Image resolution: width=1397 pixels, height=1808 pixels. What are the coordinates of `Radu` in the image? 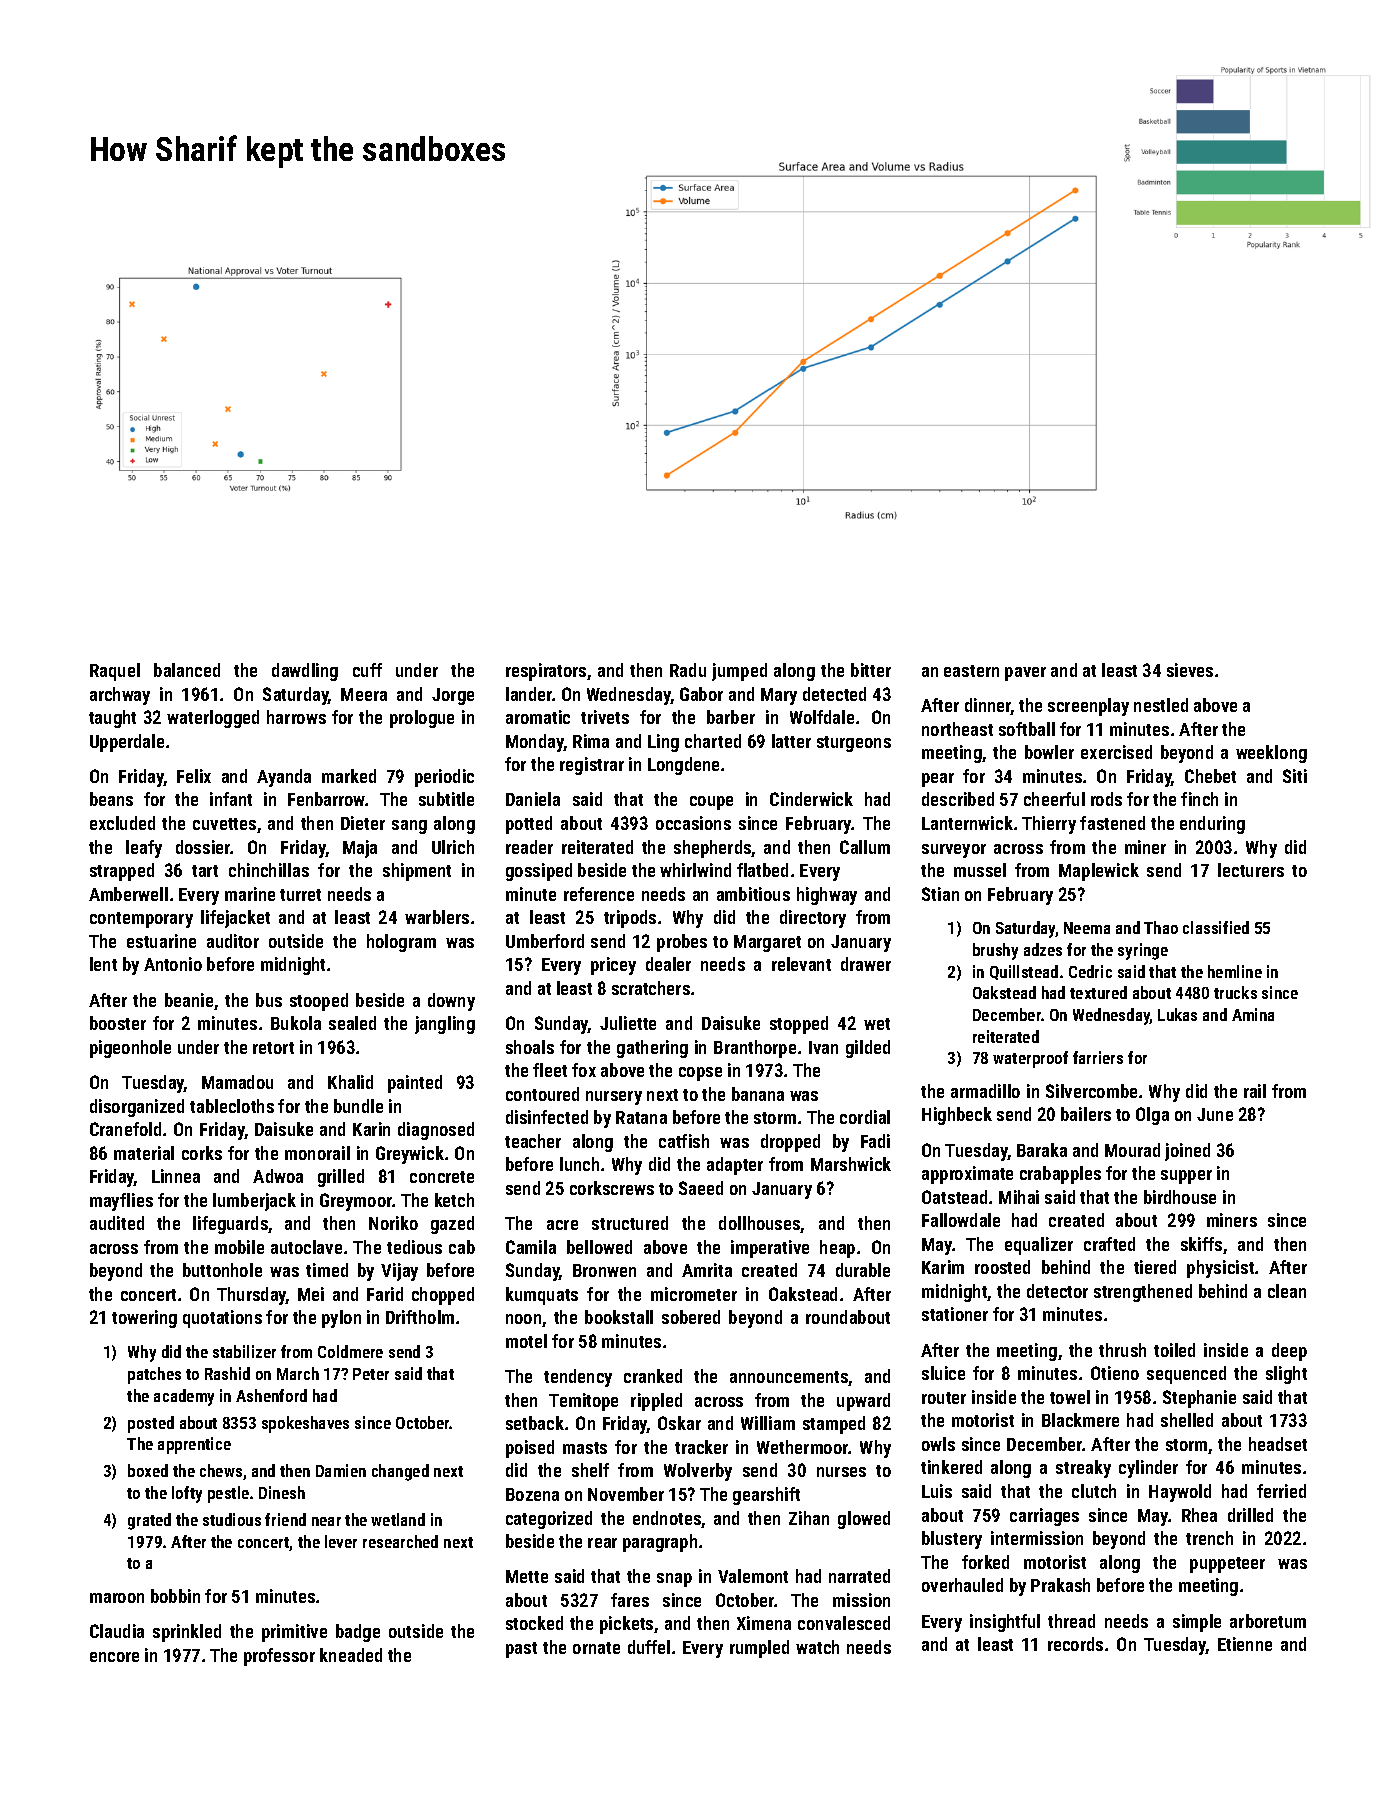 It's located at (688, 670).
